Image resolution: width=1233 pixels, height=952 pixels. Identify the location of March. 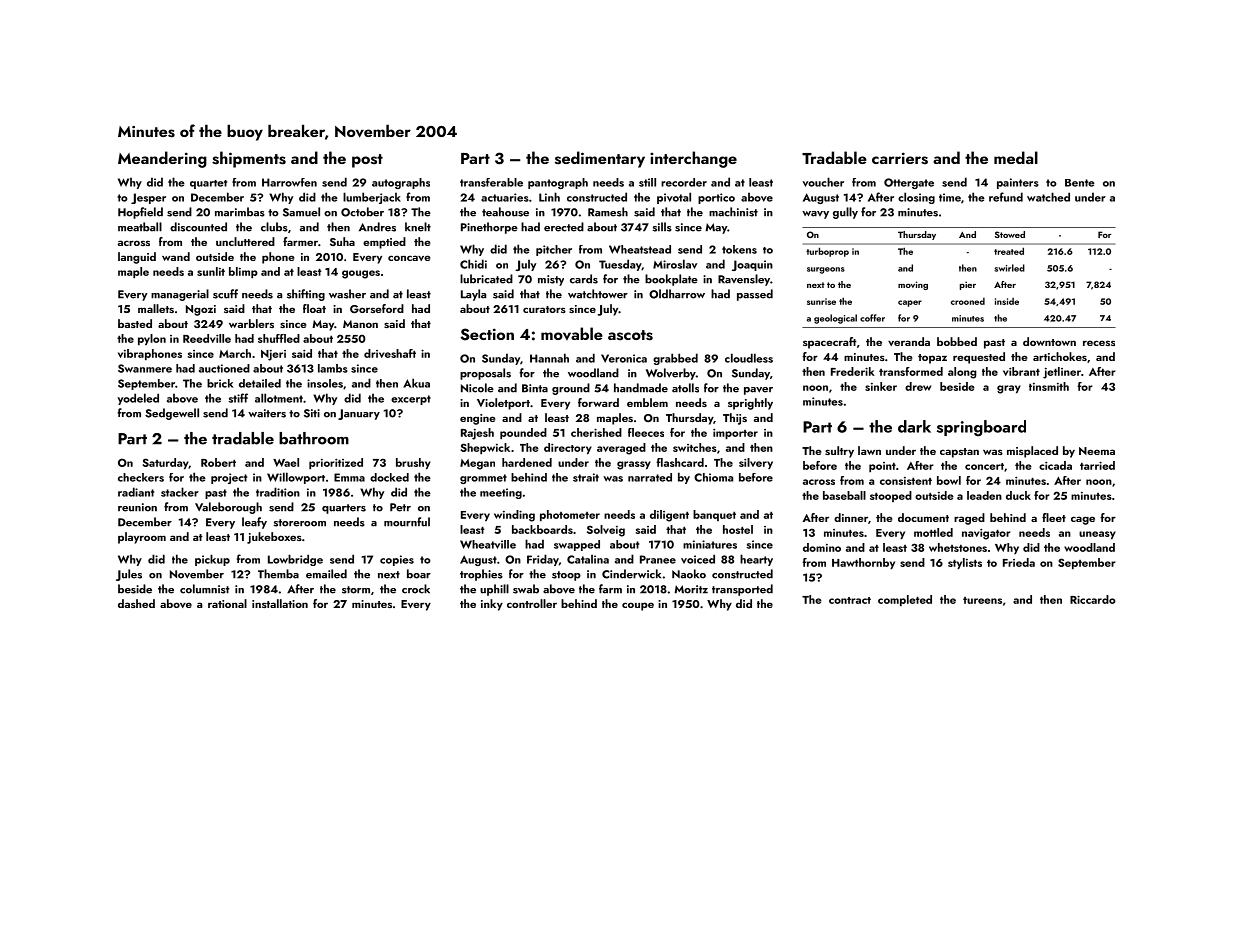
(235, 353).
